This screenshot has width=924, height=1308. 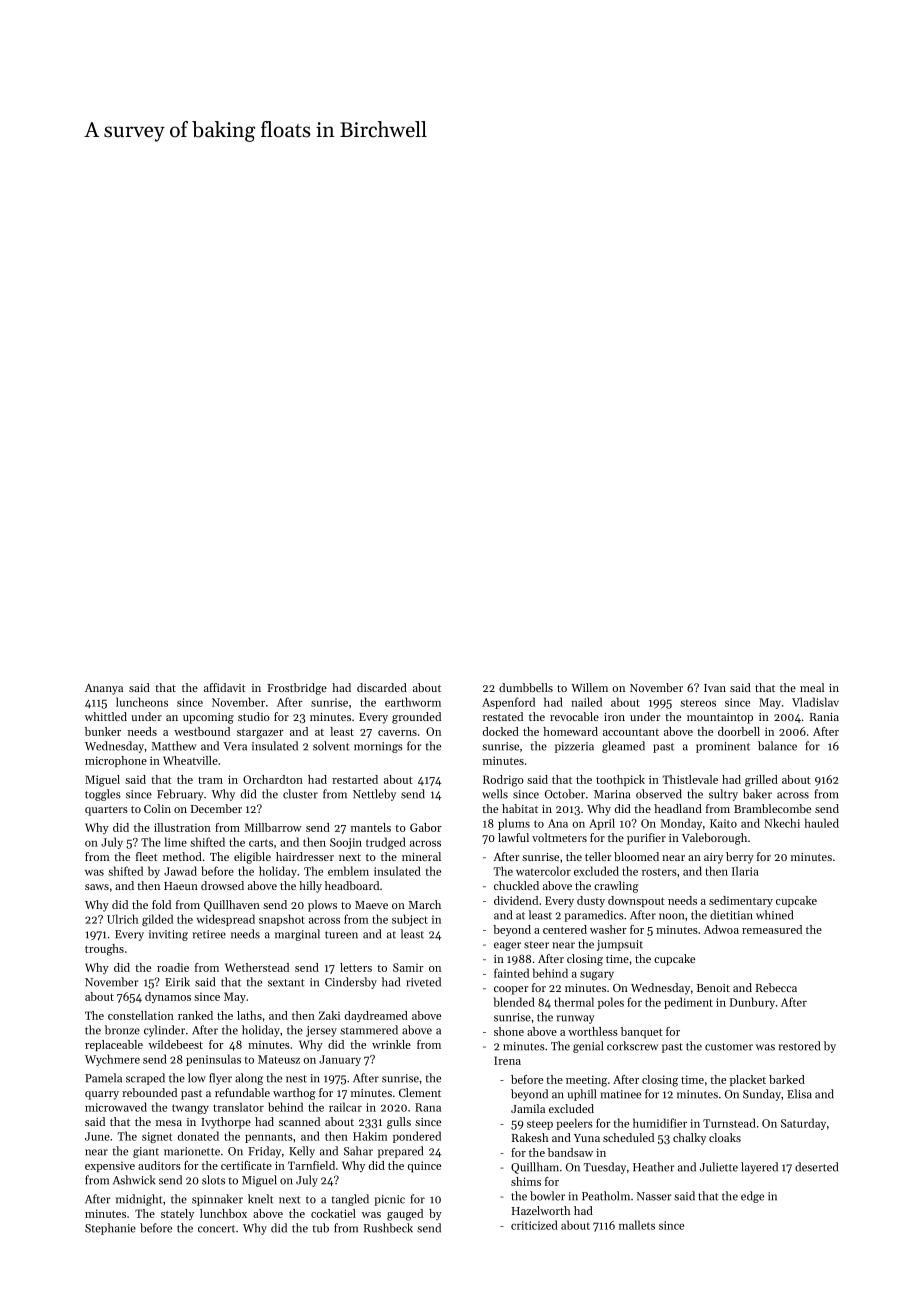 I want to click on pizzeria, so click(x=574, y=747).
